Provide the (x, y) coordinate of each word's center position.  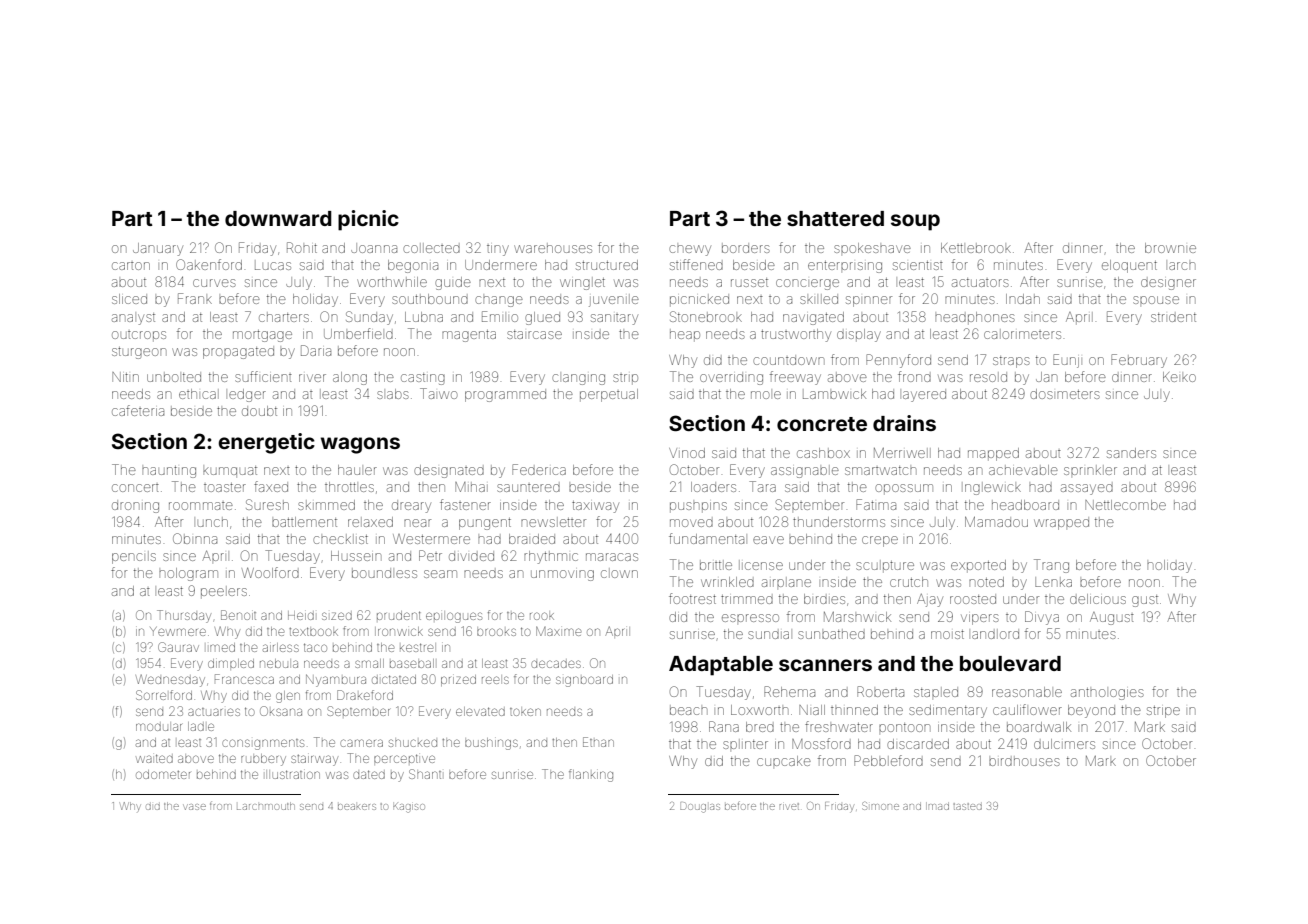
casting (423, 379)
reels (495, 680)
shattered (835, 218)
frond (914, 376)
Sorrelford (164, 695)
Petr (430, 555)
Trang (1051, 566)
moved (691, 523)
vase (195, 807)
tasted (968, 806)
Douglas (700, 807)
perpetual (609, 395)
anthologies (1107, 694)
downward (278, 218)
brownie (1170, 248)
